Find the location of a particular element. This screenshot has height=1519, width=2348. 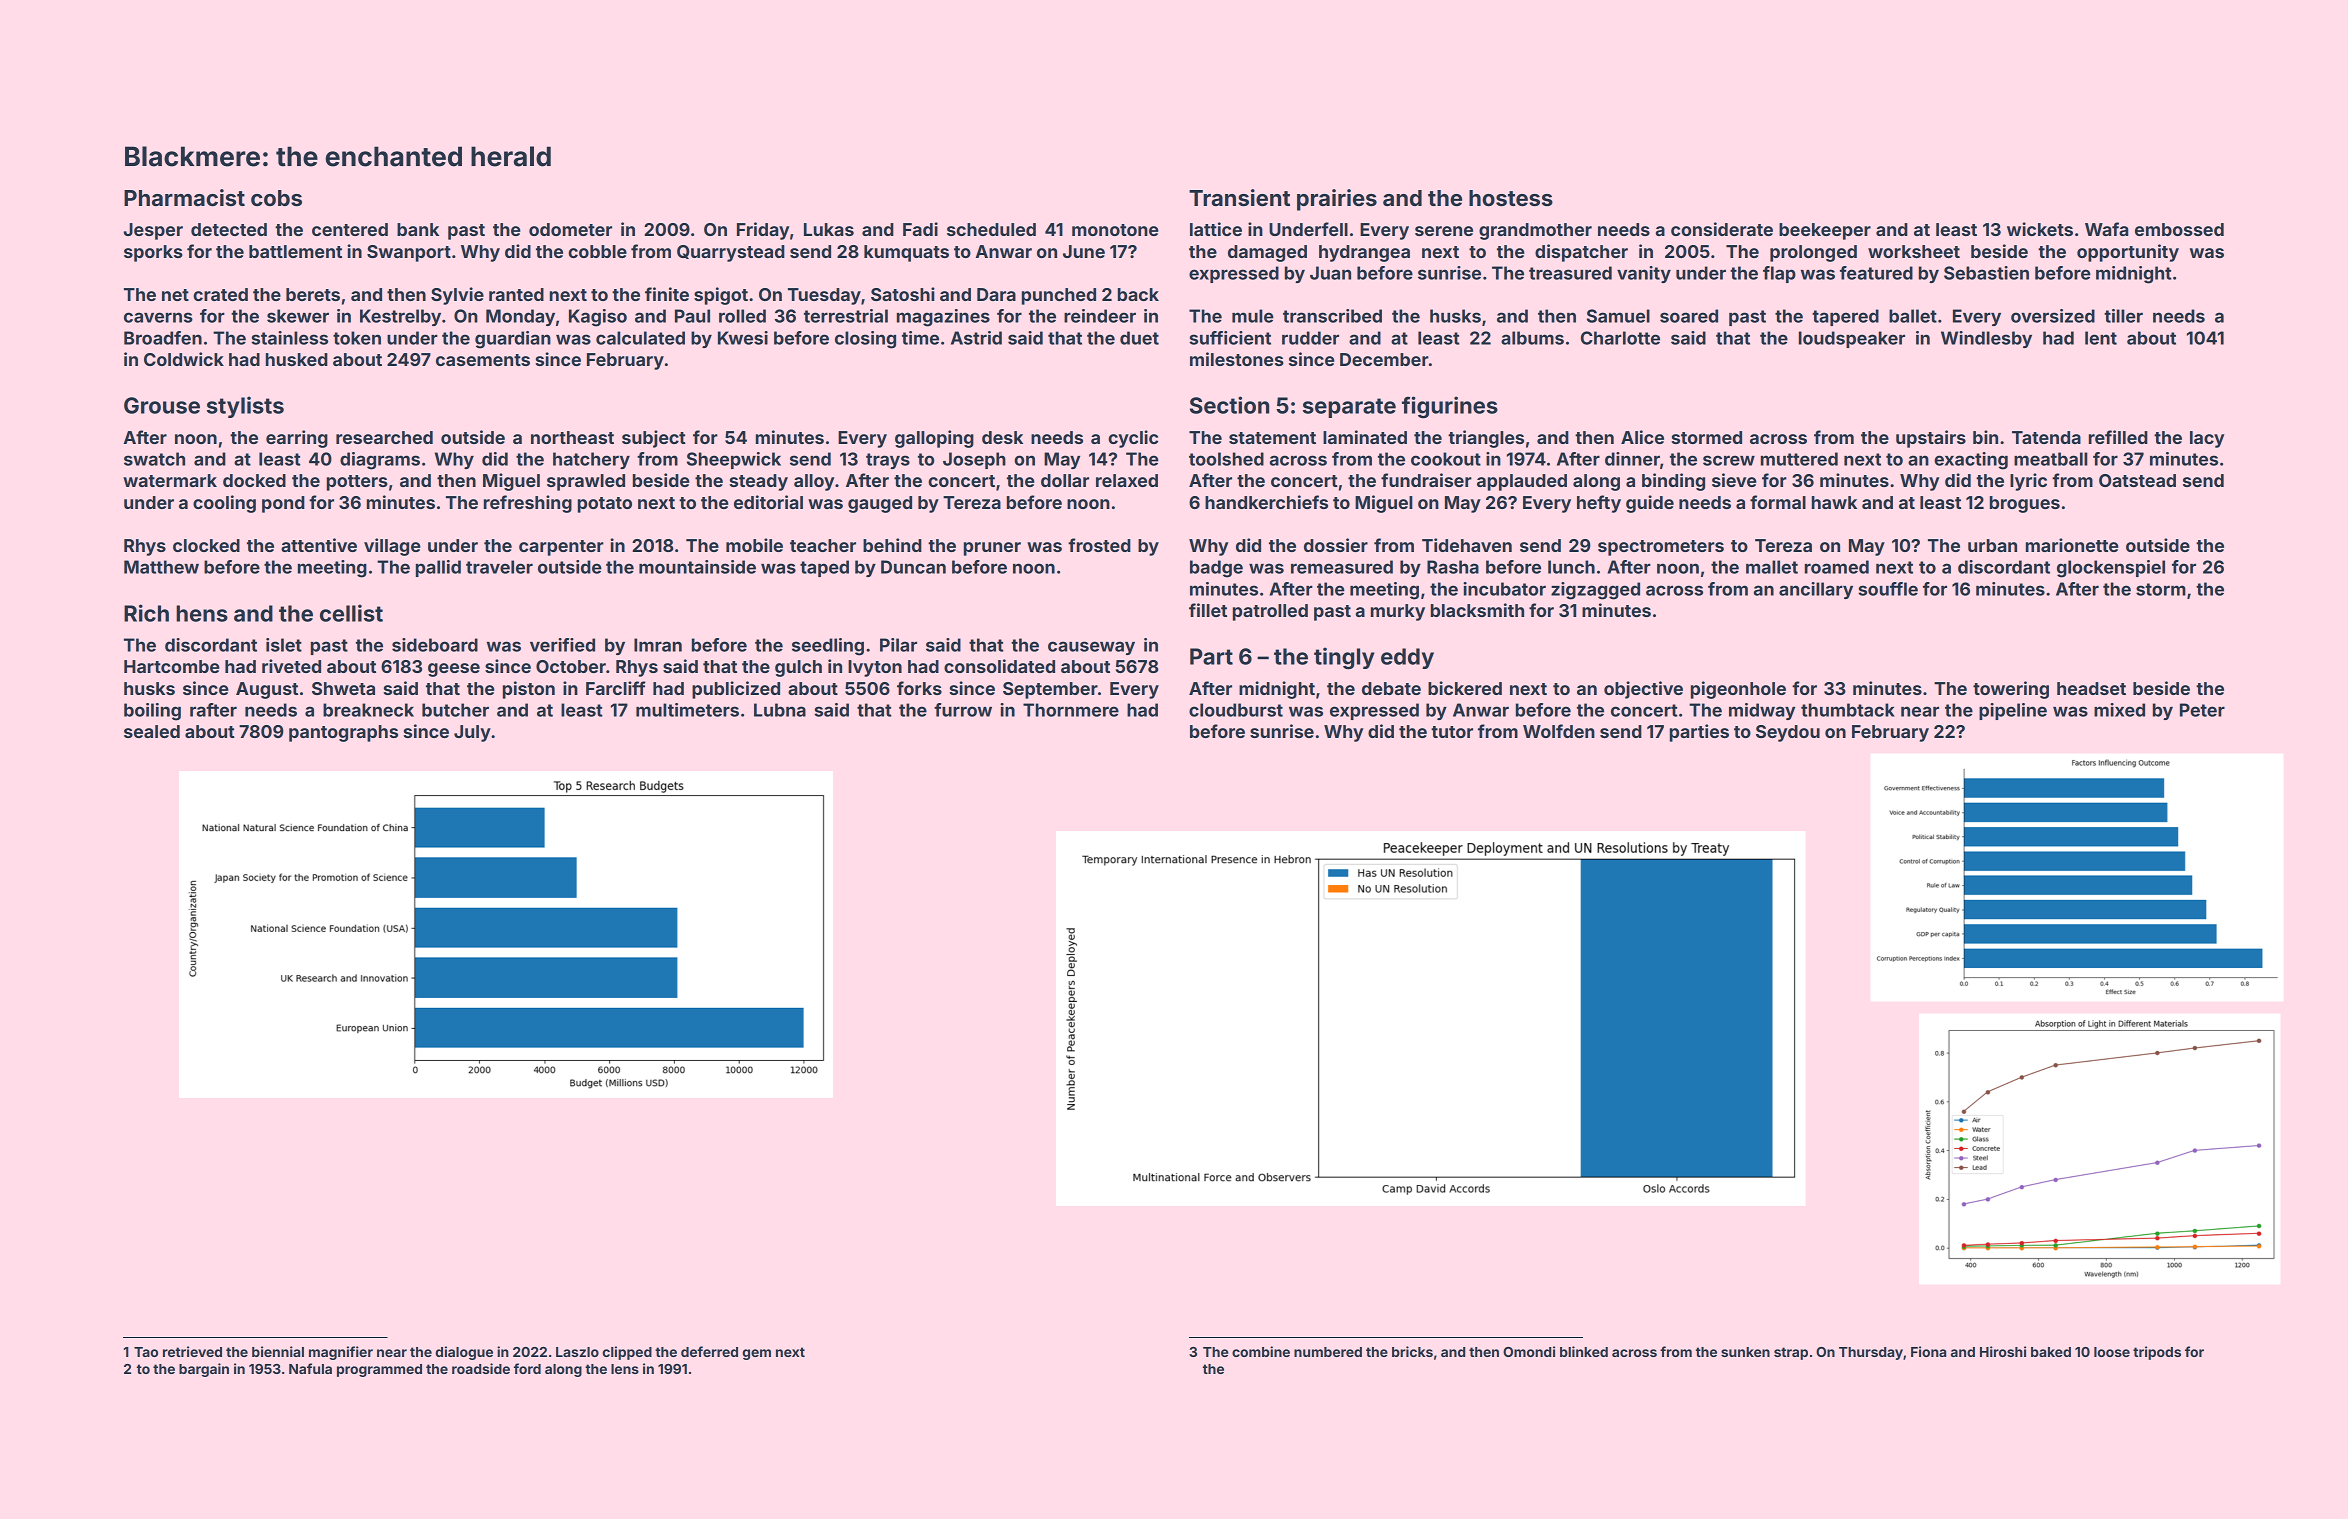

badge is located at coordinates (1216, 569).
